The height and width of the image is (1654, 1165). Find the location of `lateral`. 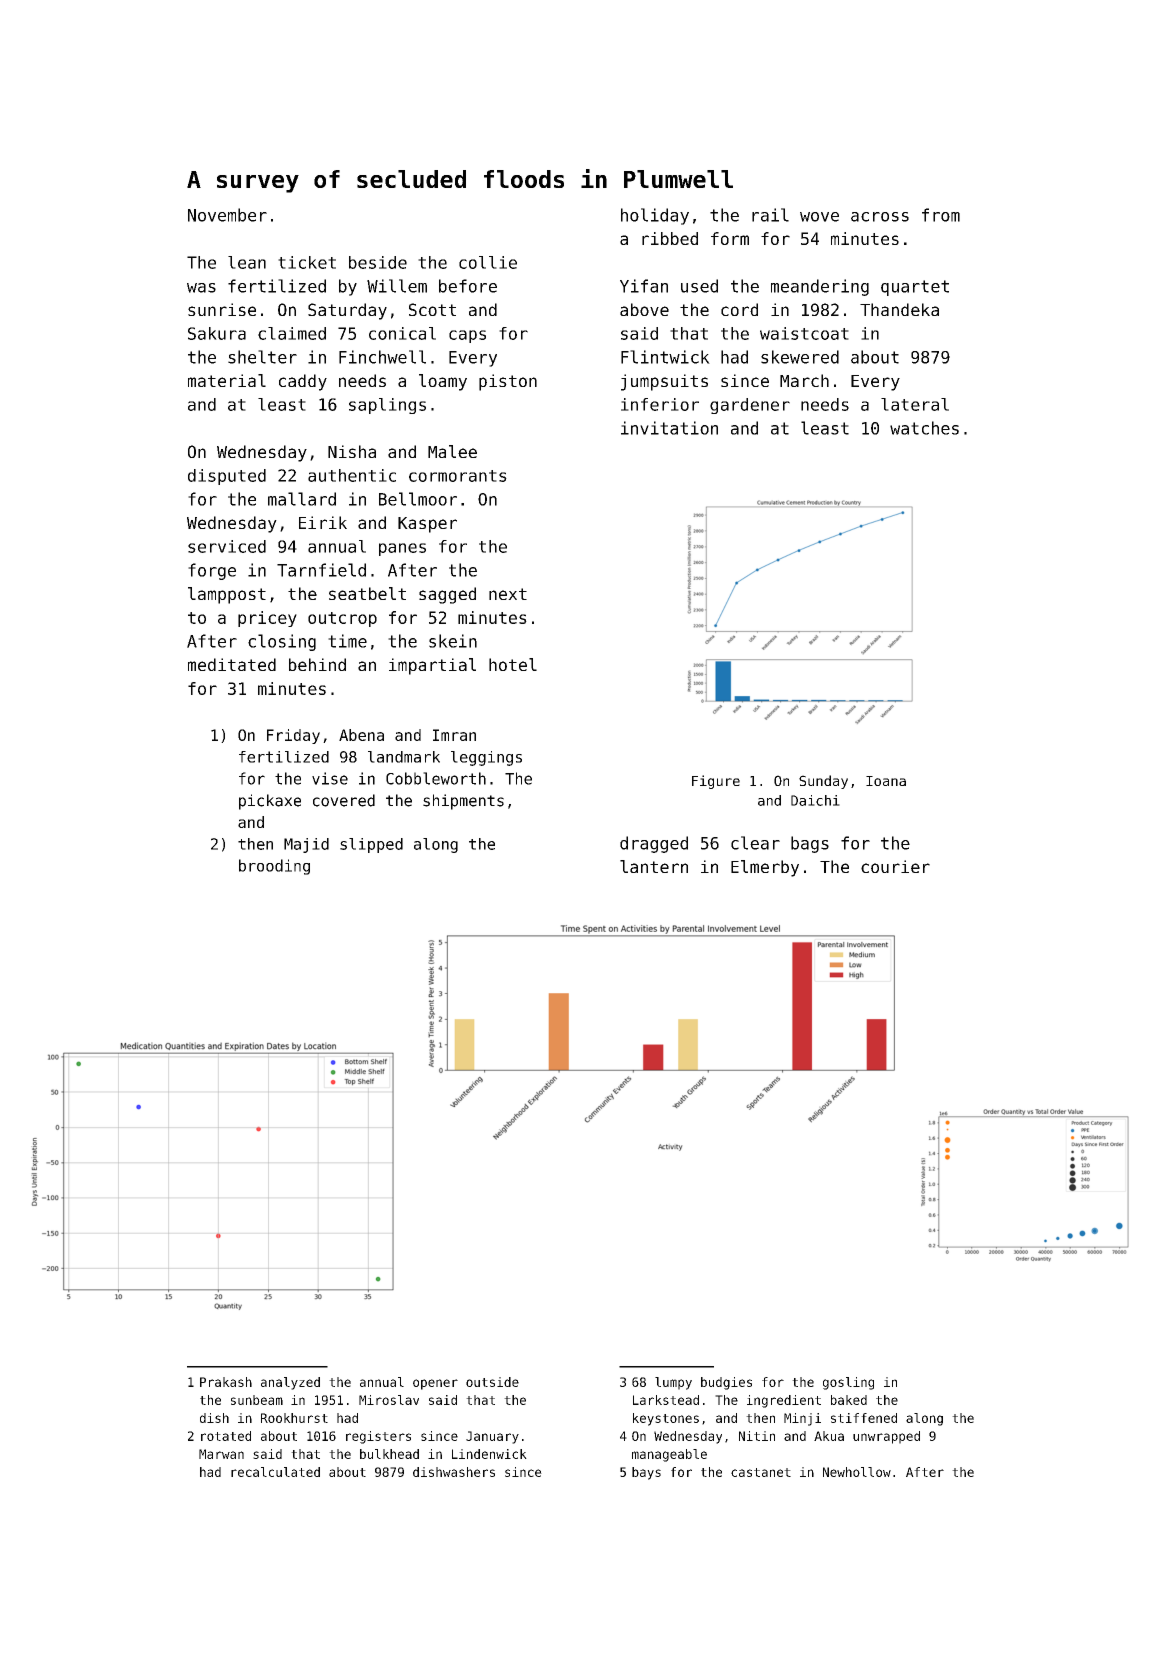

lateral is located at coordinates (915, 404).
